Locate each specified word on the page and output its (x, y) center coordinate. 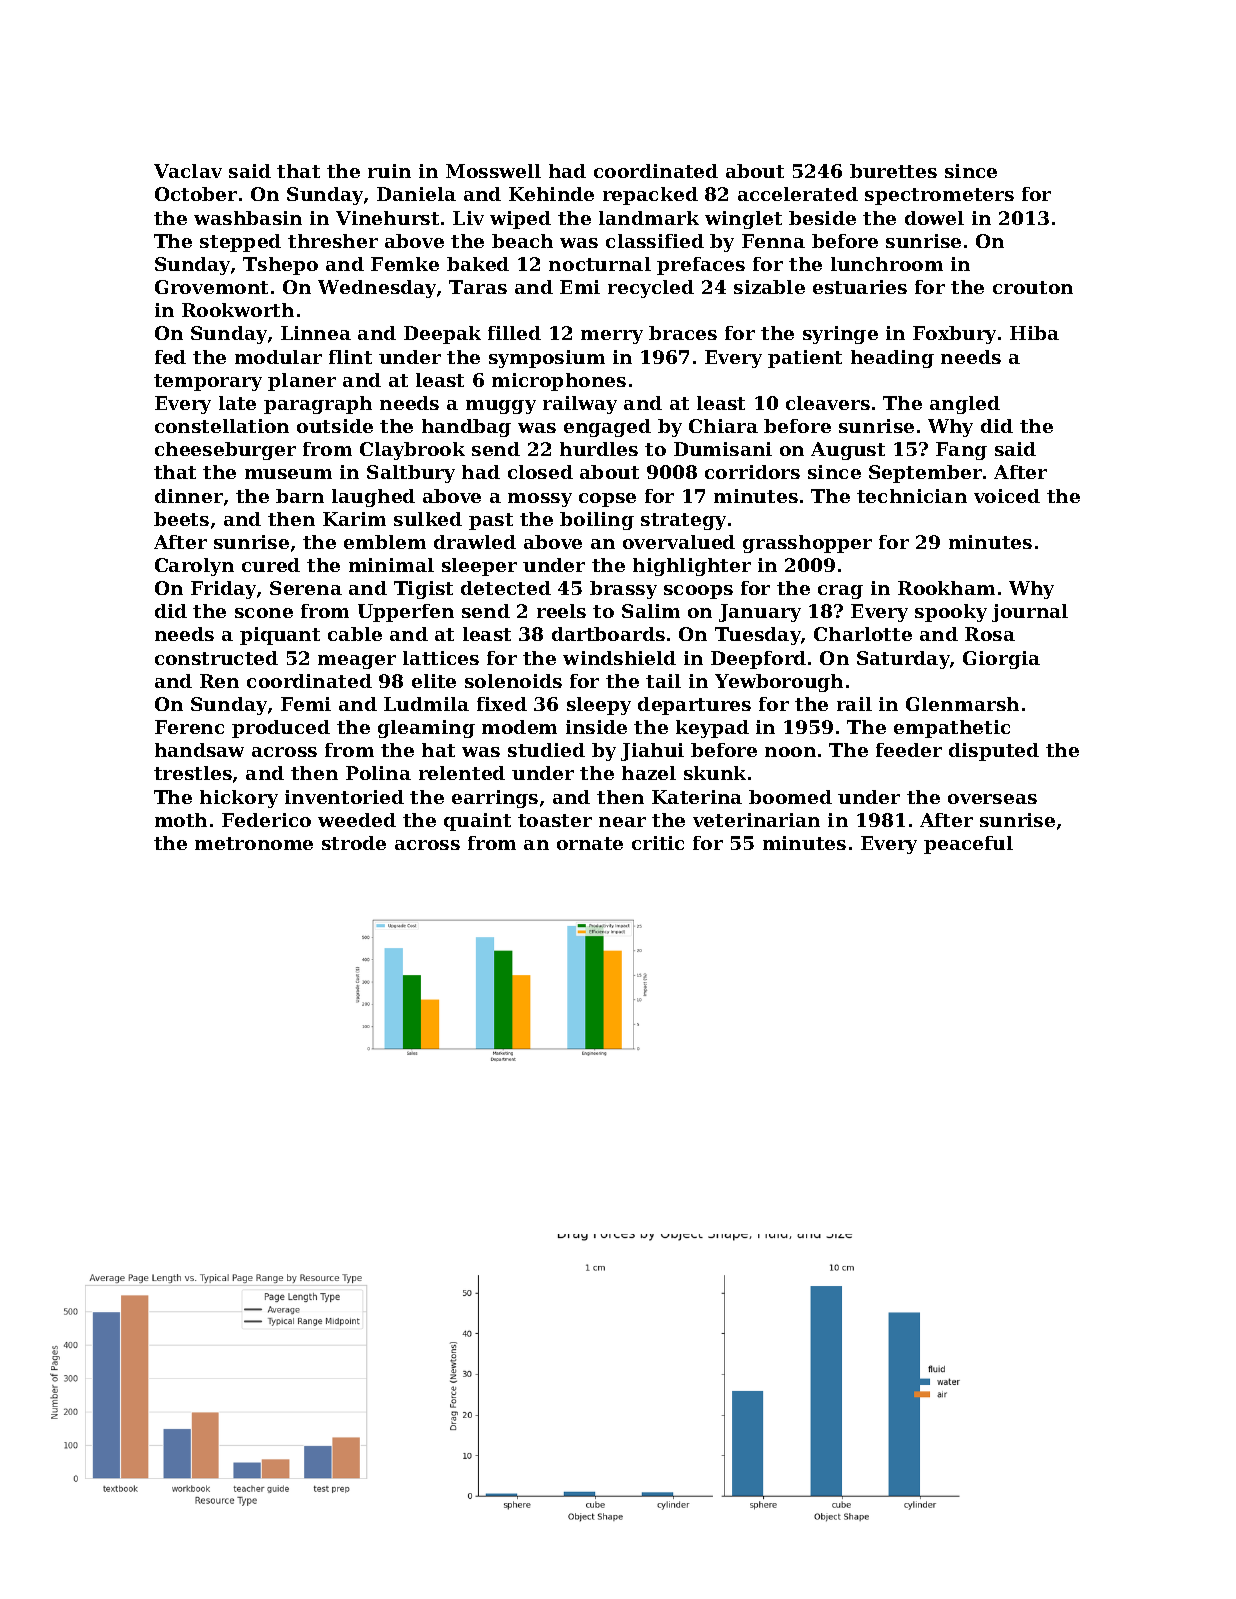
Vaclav (188, 171)
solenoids (513, 681)
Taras (478, 287)
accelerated (798, 194)
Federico (266, 820)
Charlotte (863, 634)
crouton (1033, 287)
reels (561, 611)
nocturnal (600, 264)
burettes (893, 171)
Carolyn (194, 567)
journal (1030, 613)
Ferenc (189, 727)
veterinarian (756, 820)
